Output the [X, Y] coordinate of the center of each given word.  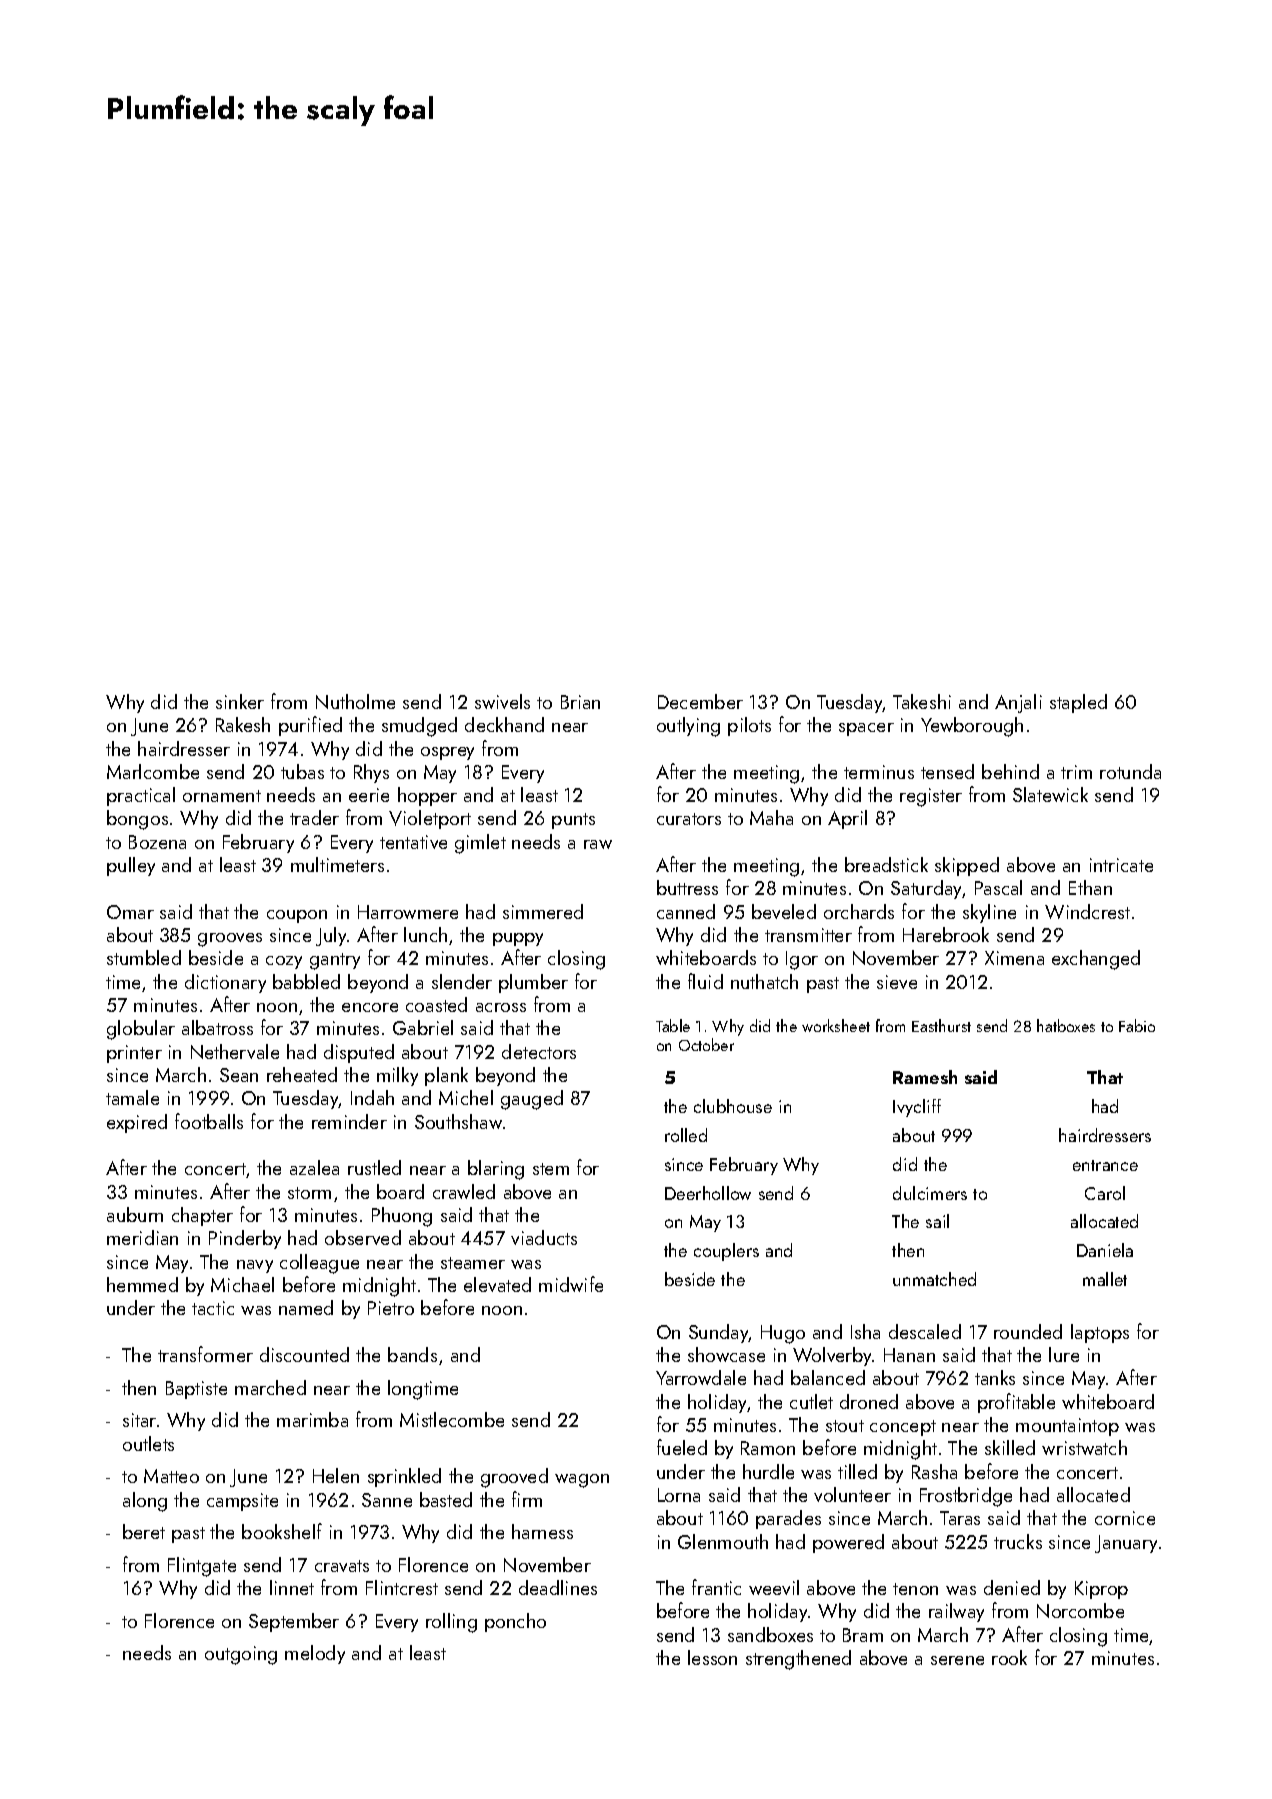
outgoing [241, 1655]
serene [957, 1660]
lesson [712, 1657]
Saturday [926, 889]
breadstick [886, 864]
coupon [297, 916]
